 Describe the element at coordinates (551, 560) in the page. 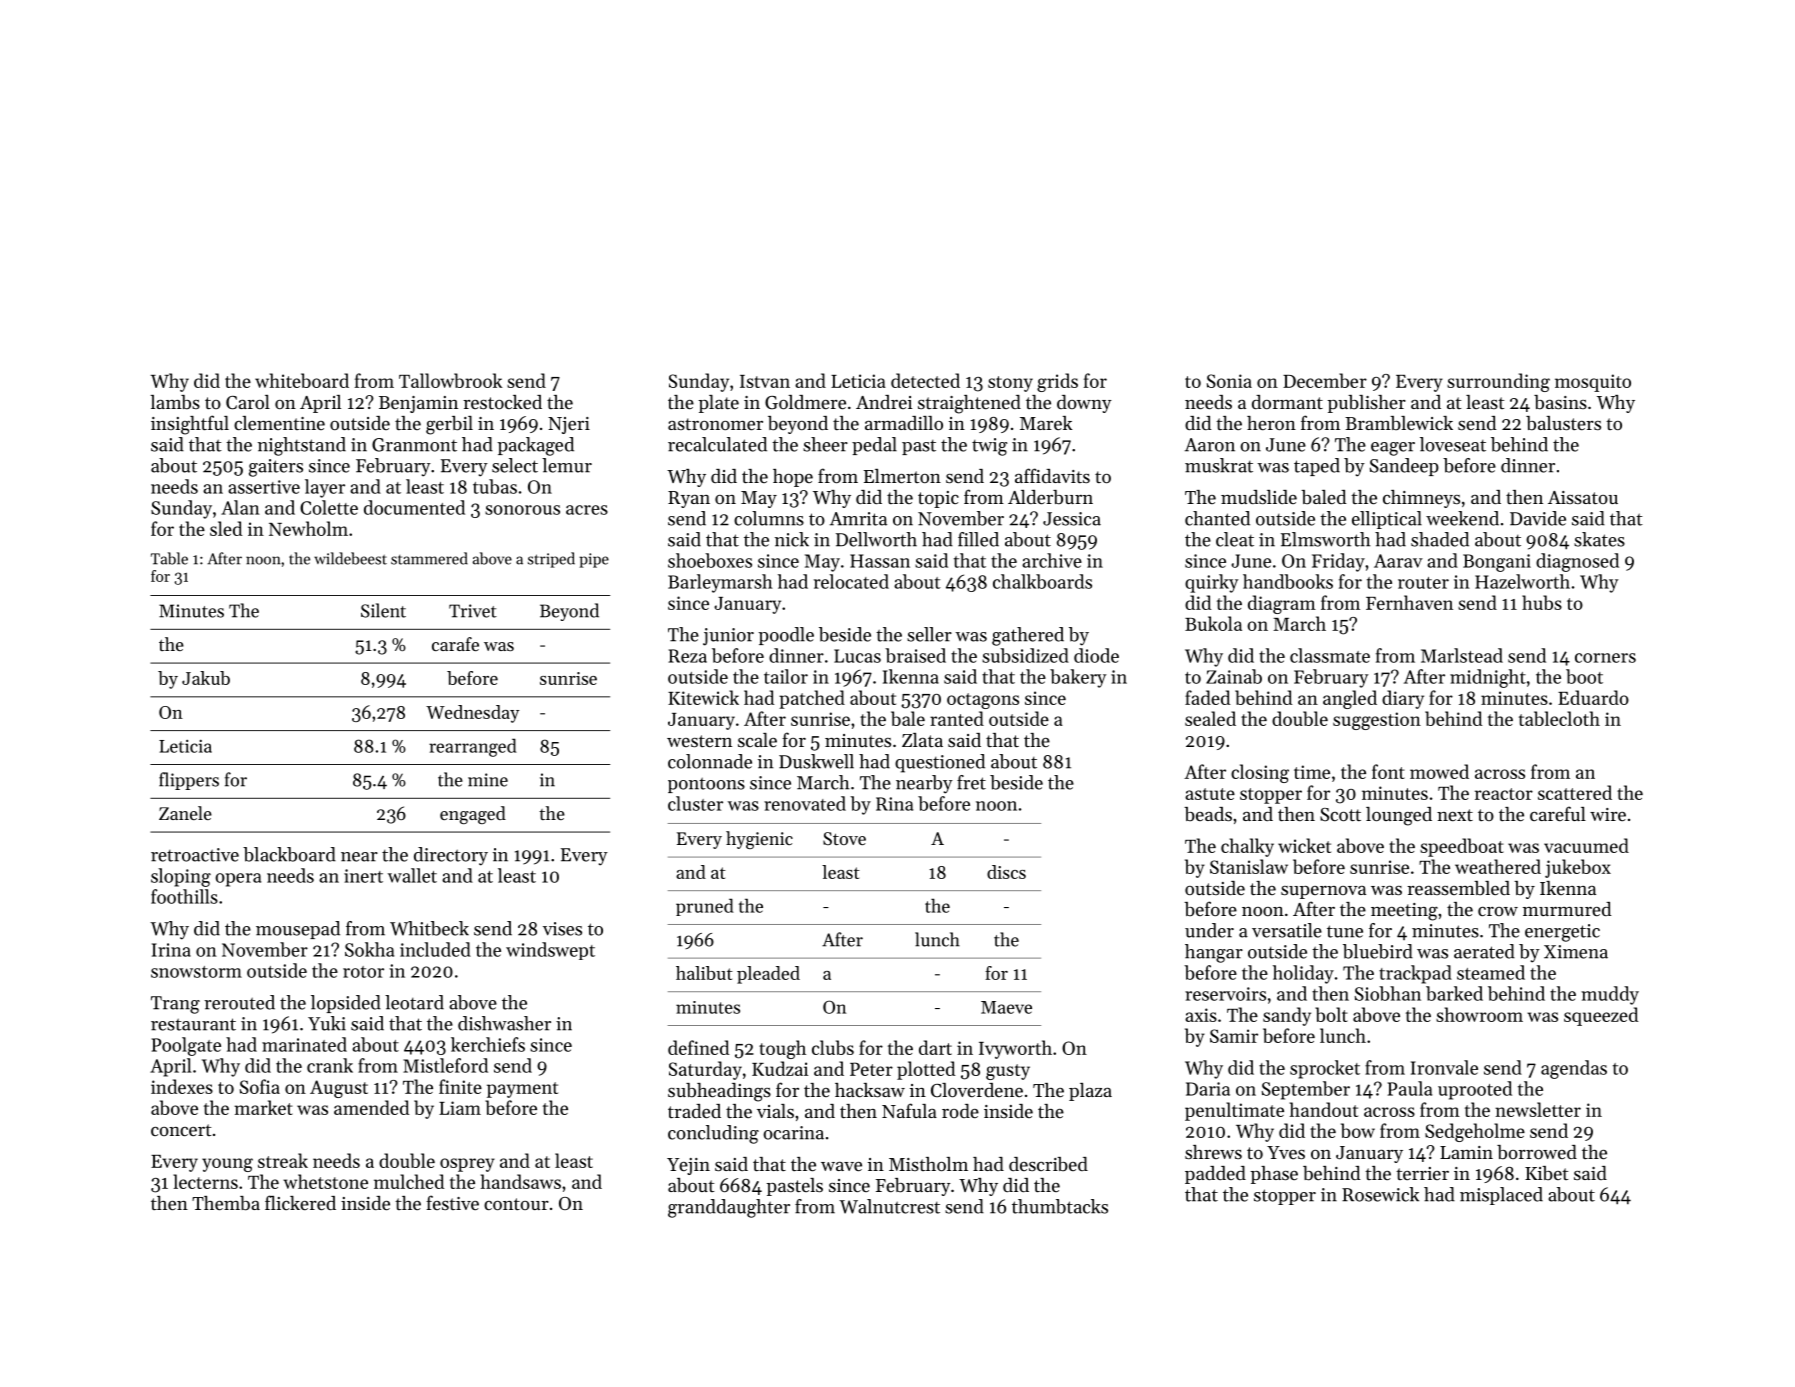

I see `striped` at that location.
